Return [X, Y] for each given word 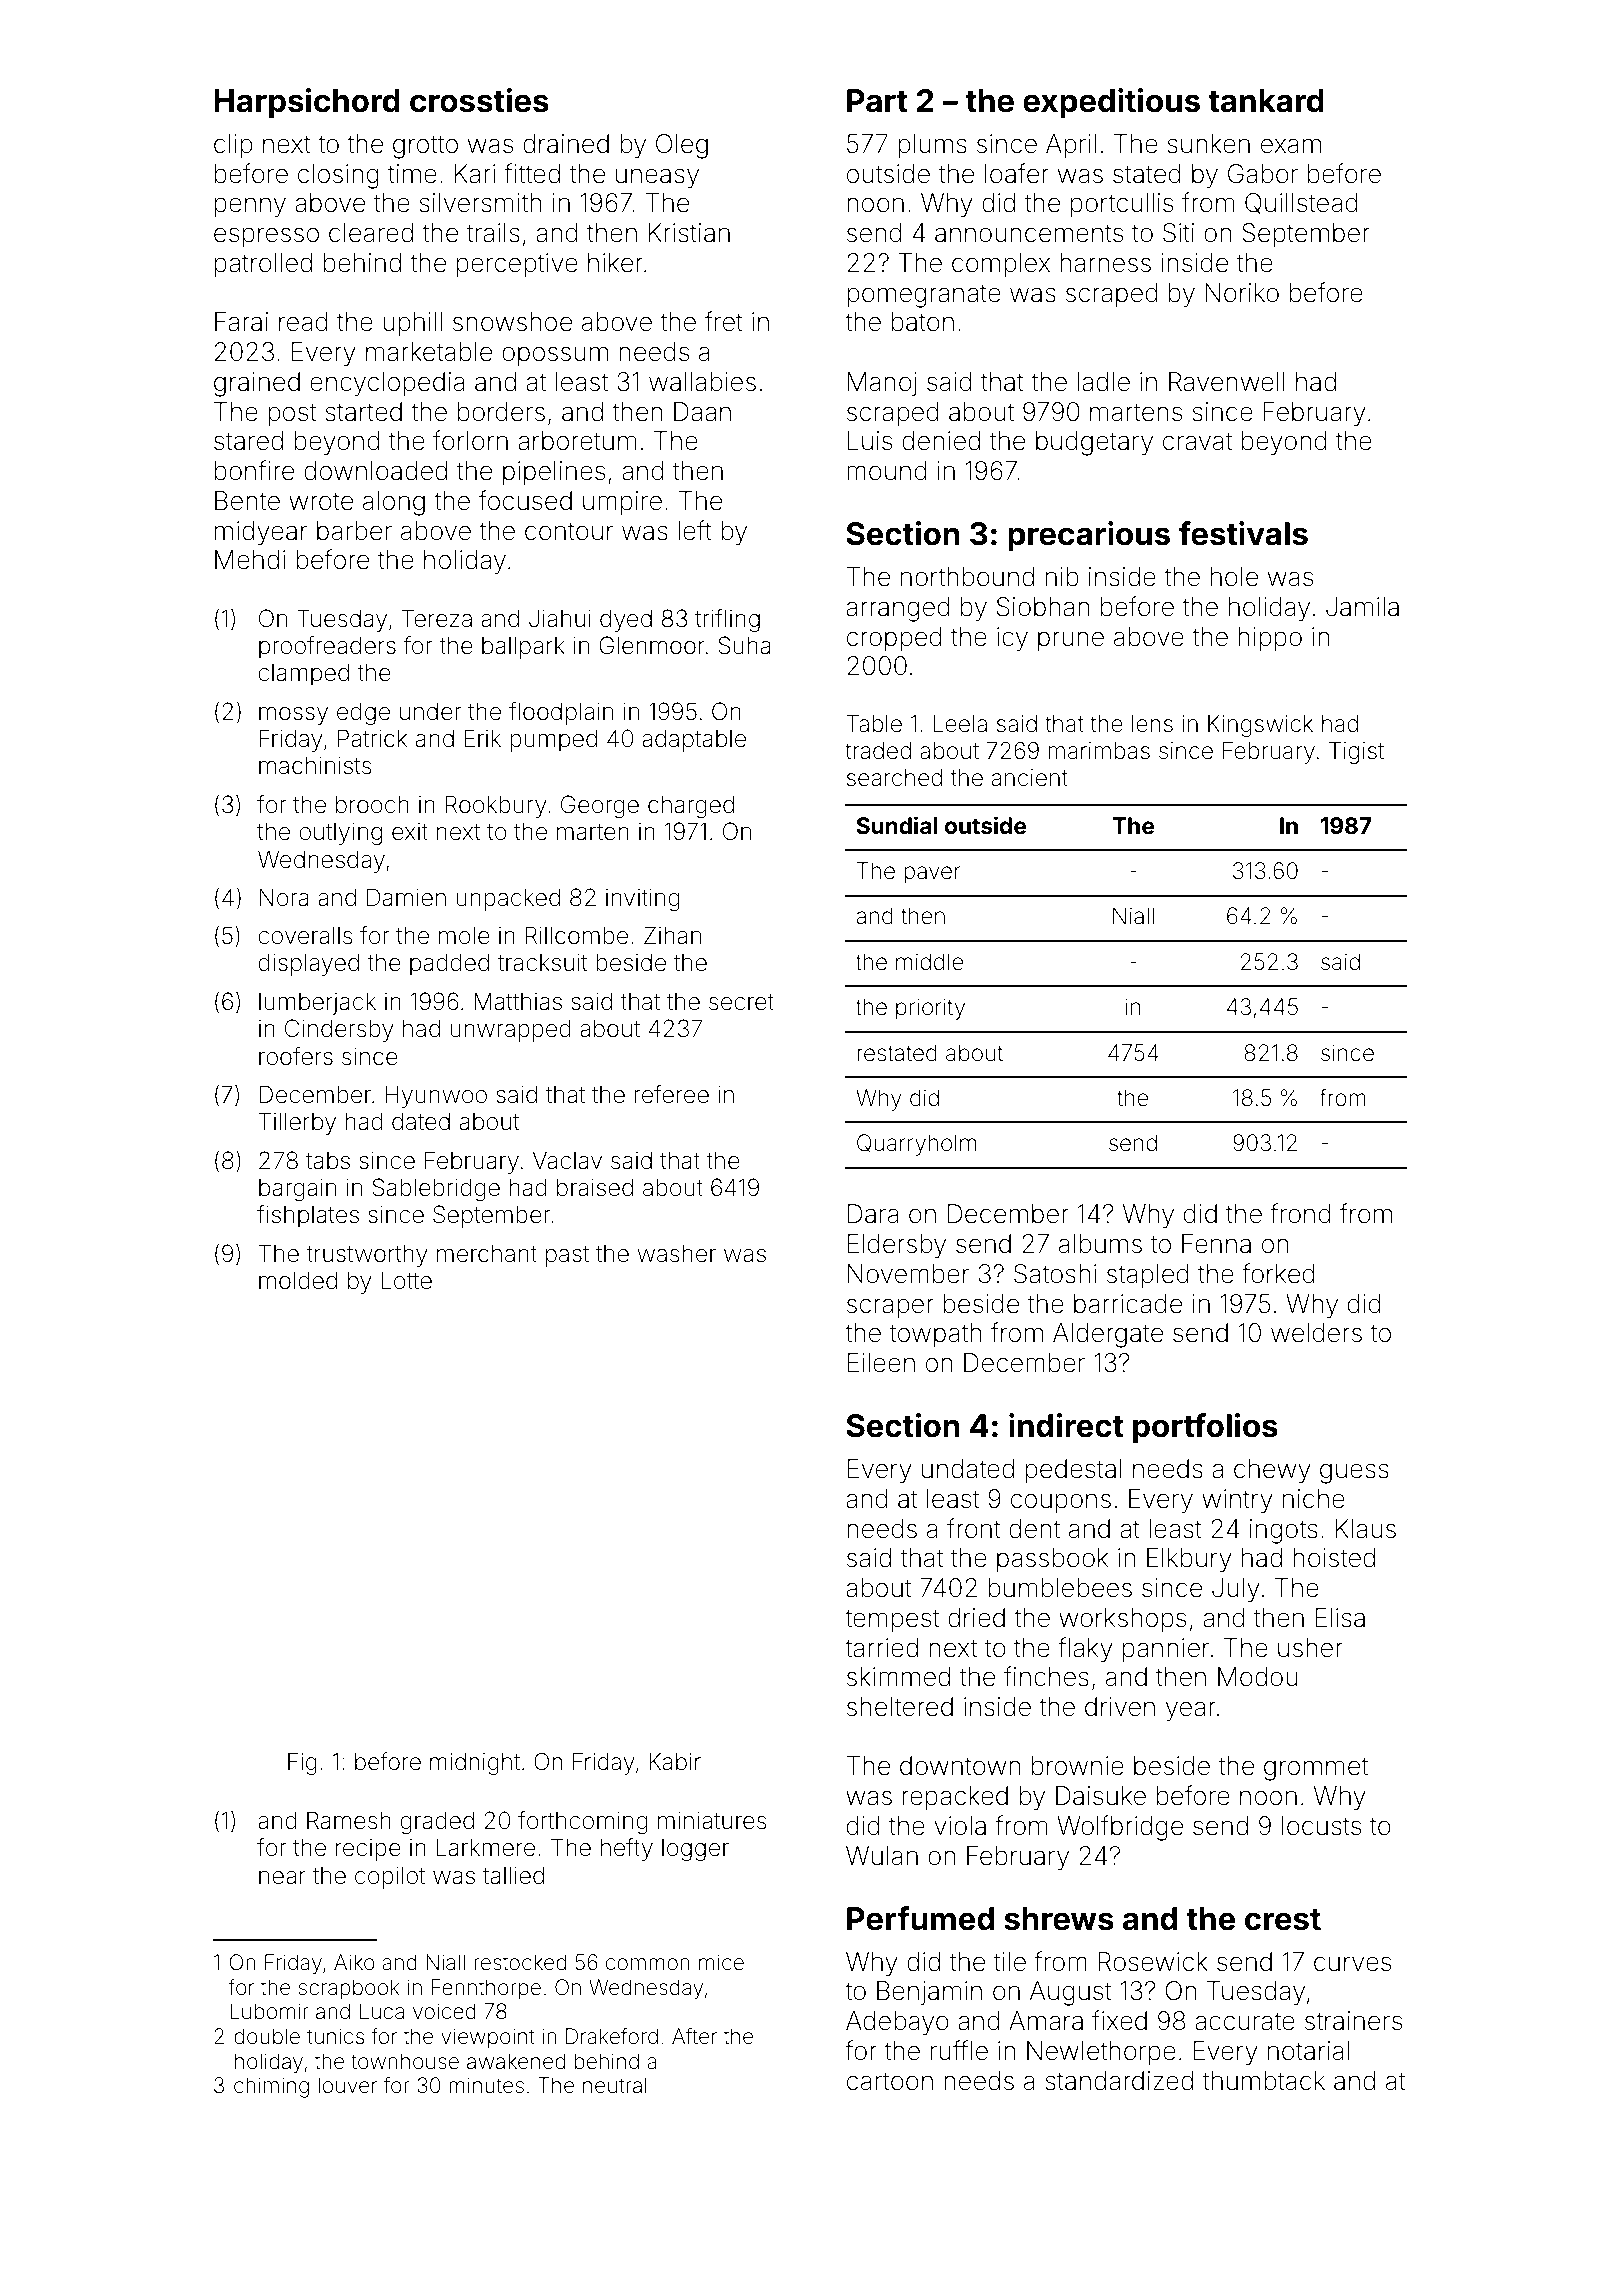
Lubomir [269, 2011]
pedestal [1073, 1471]
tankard [1266, 101]
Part [877, 101]
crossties [479, 100]
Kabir [675, 1762]
